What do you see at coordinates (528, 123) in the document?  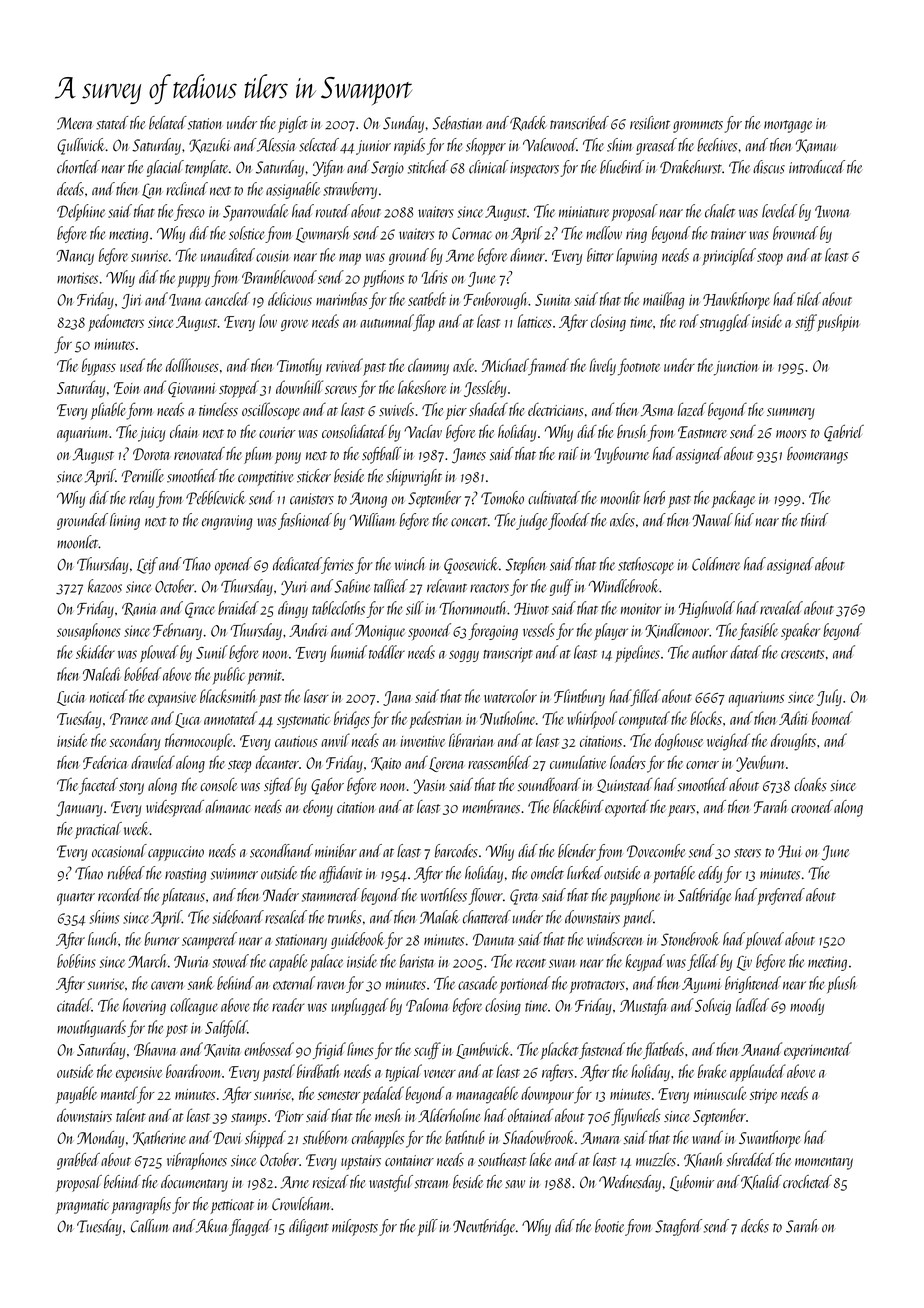 I see `Radek` at bounding box center [528, 123].
